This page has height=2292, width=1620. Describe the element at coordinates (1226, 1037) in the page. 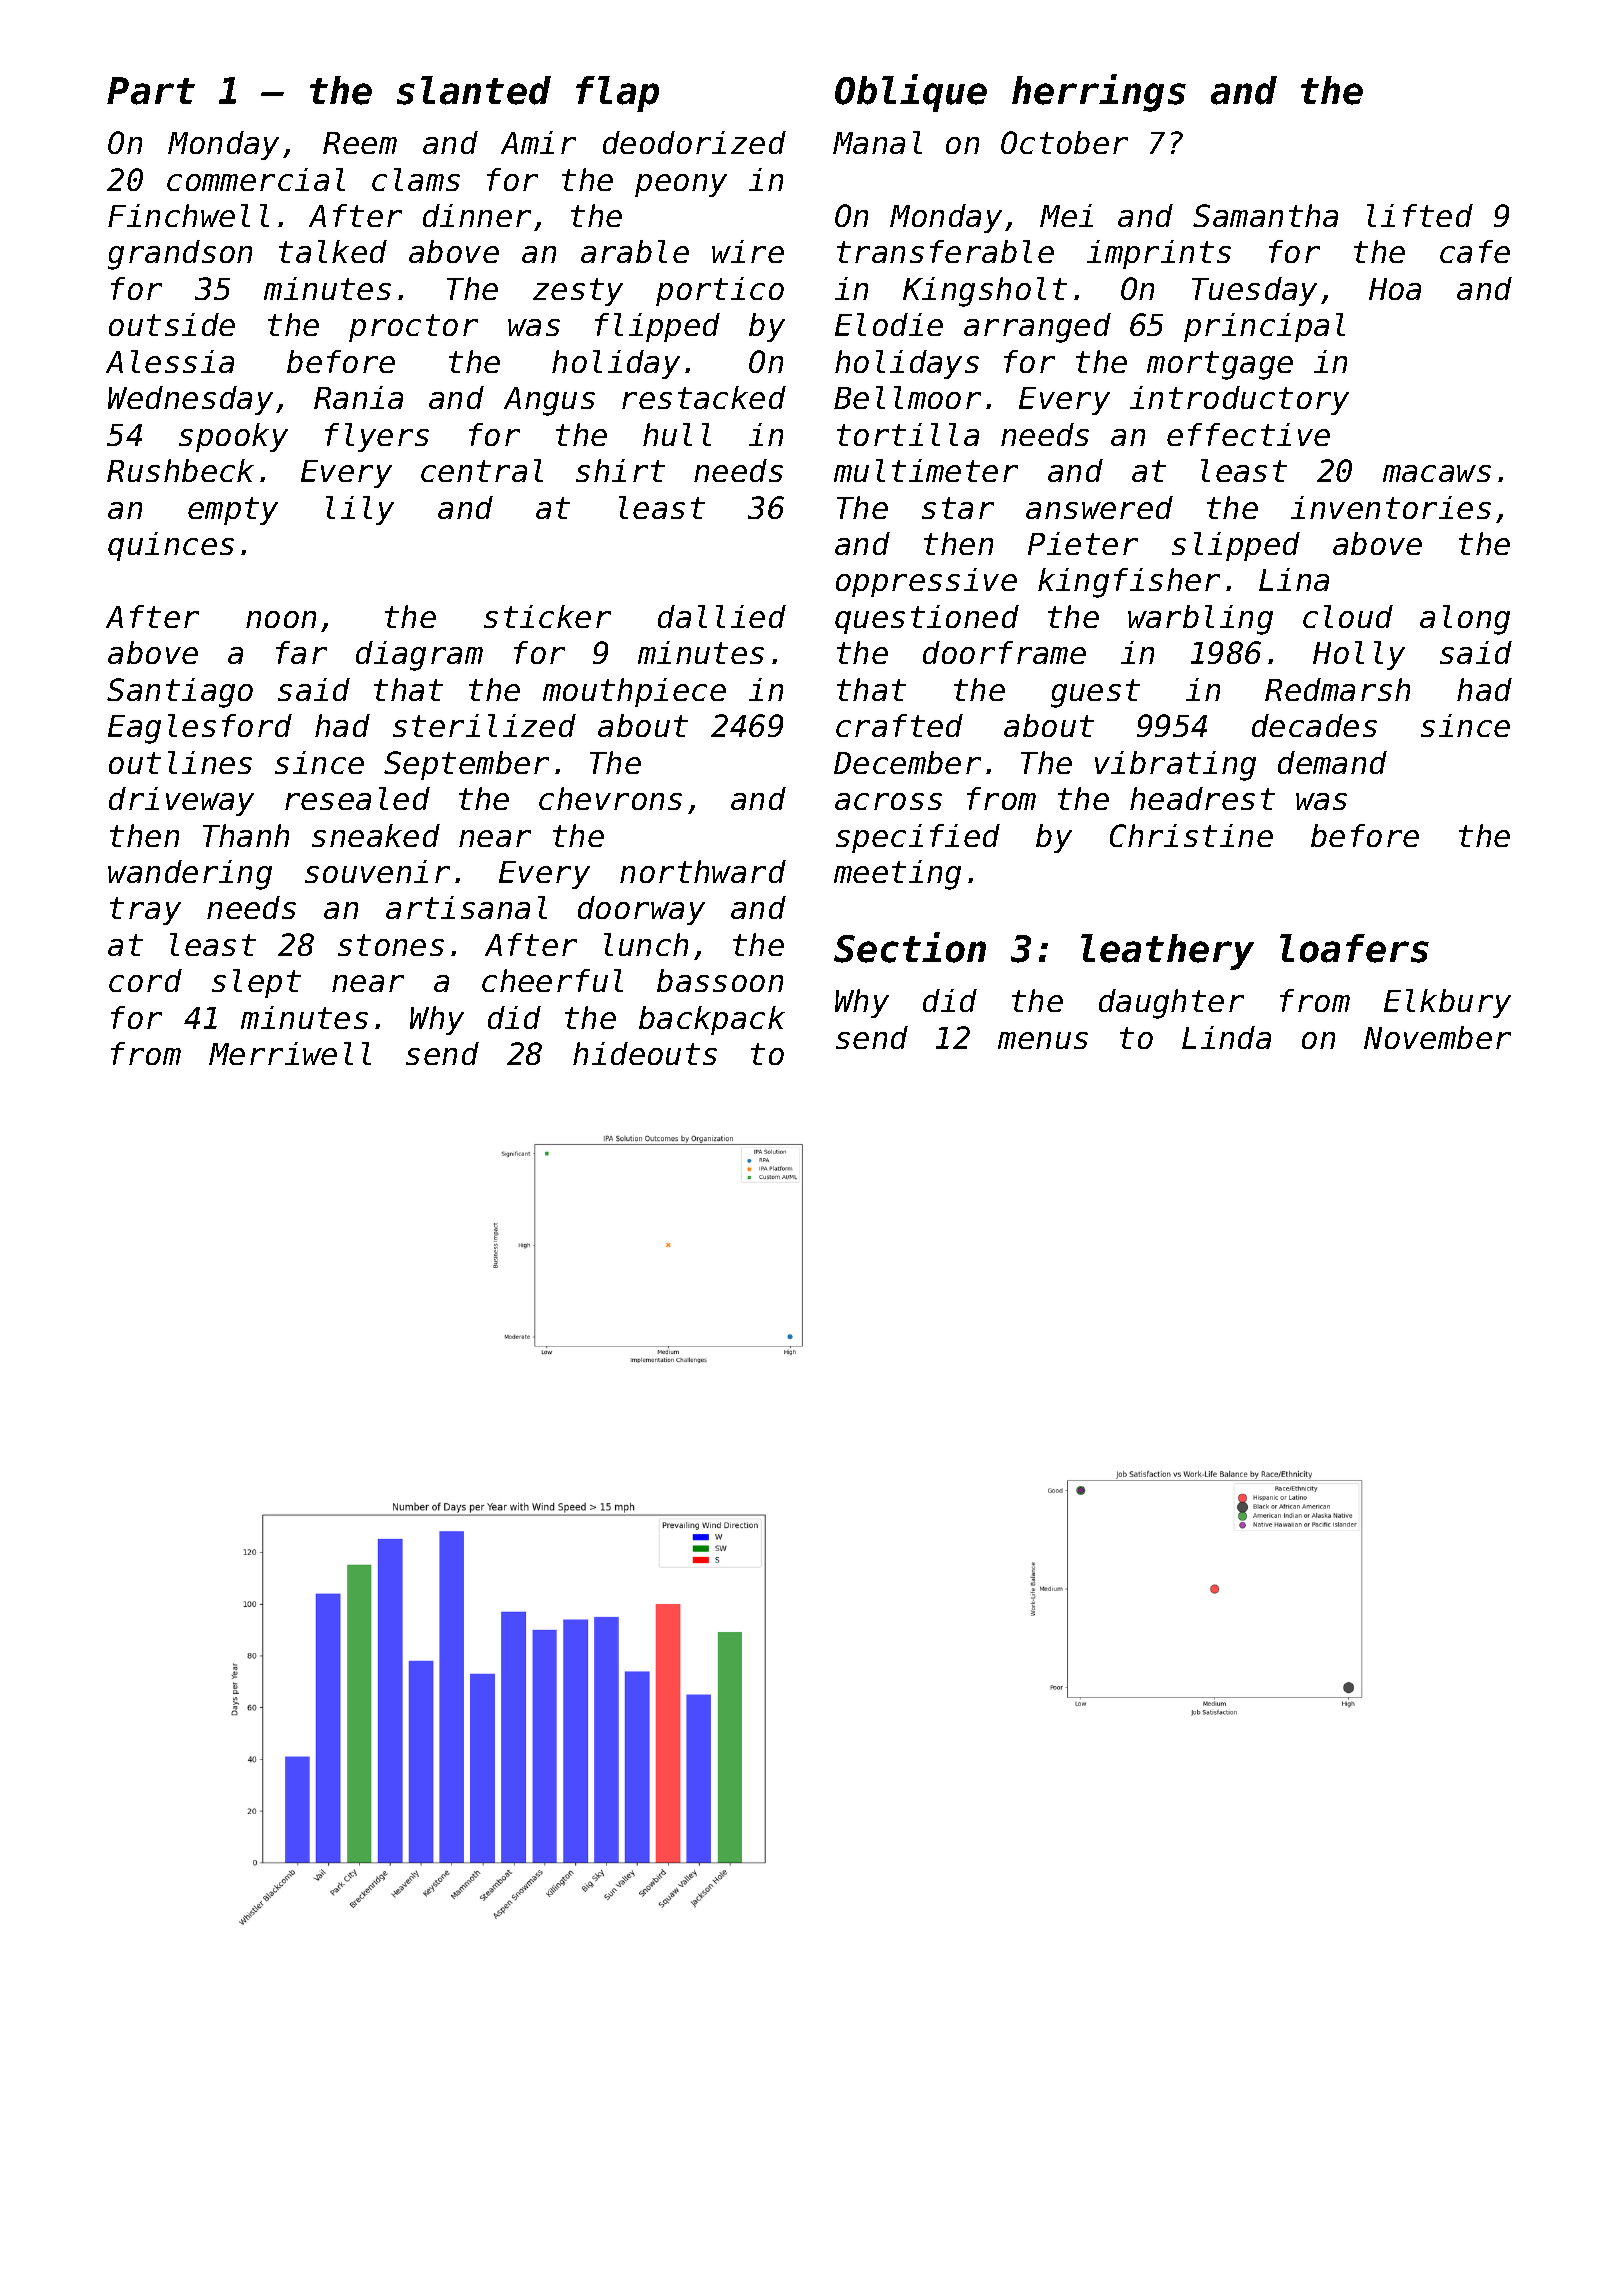

I see `Linda` at that location.
